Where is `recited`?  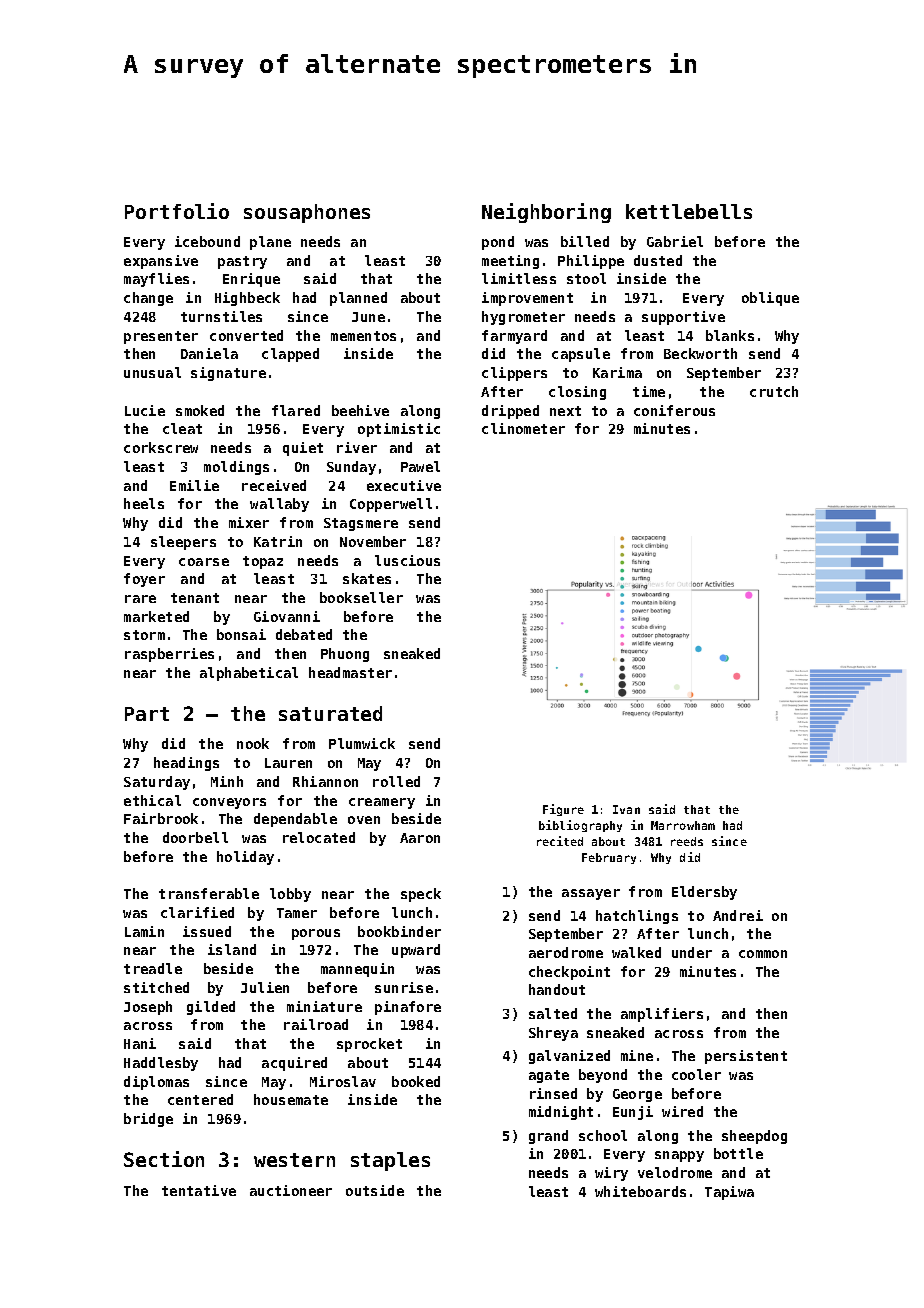 recited is located at coordinates (560, 841).
